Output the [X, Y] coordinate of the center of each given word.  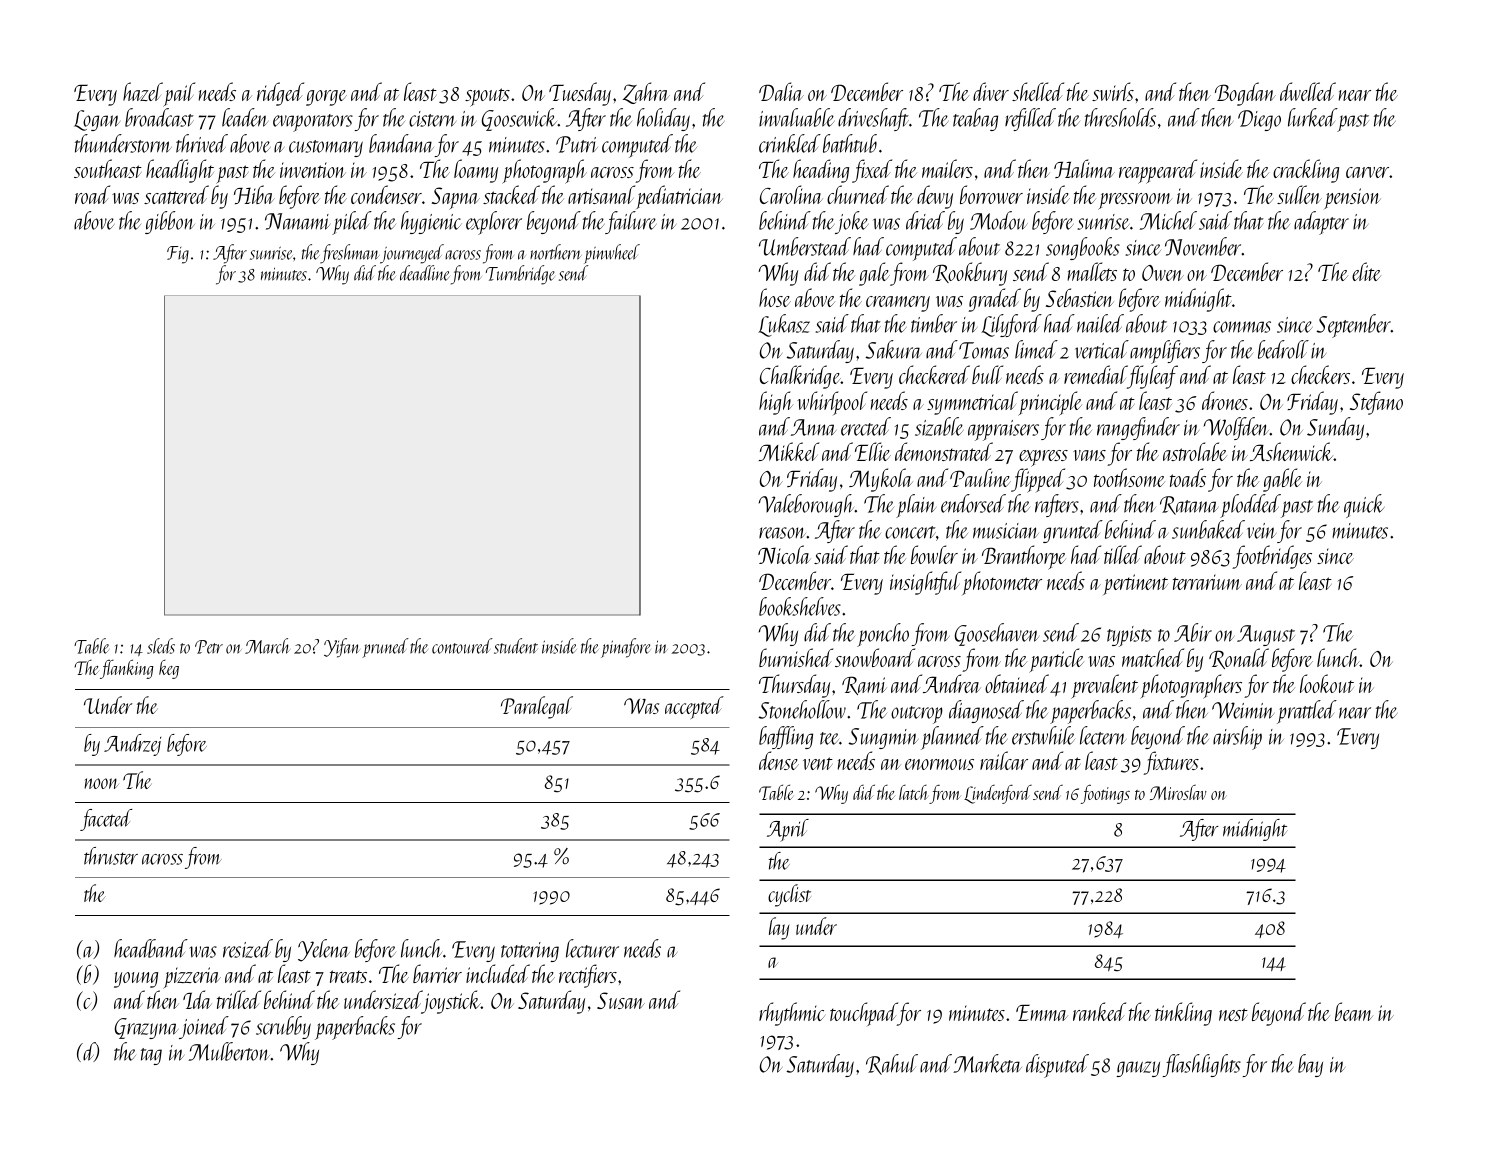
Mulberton [229, 1051]
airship [1237, 738]
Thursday [794, 686]
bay [1310, 1065]
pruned [385, 648]
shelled [1038, 91]
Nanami [297, 221]
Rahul [892, 1064]
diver [991, 91]
